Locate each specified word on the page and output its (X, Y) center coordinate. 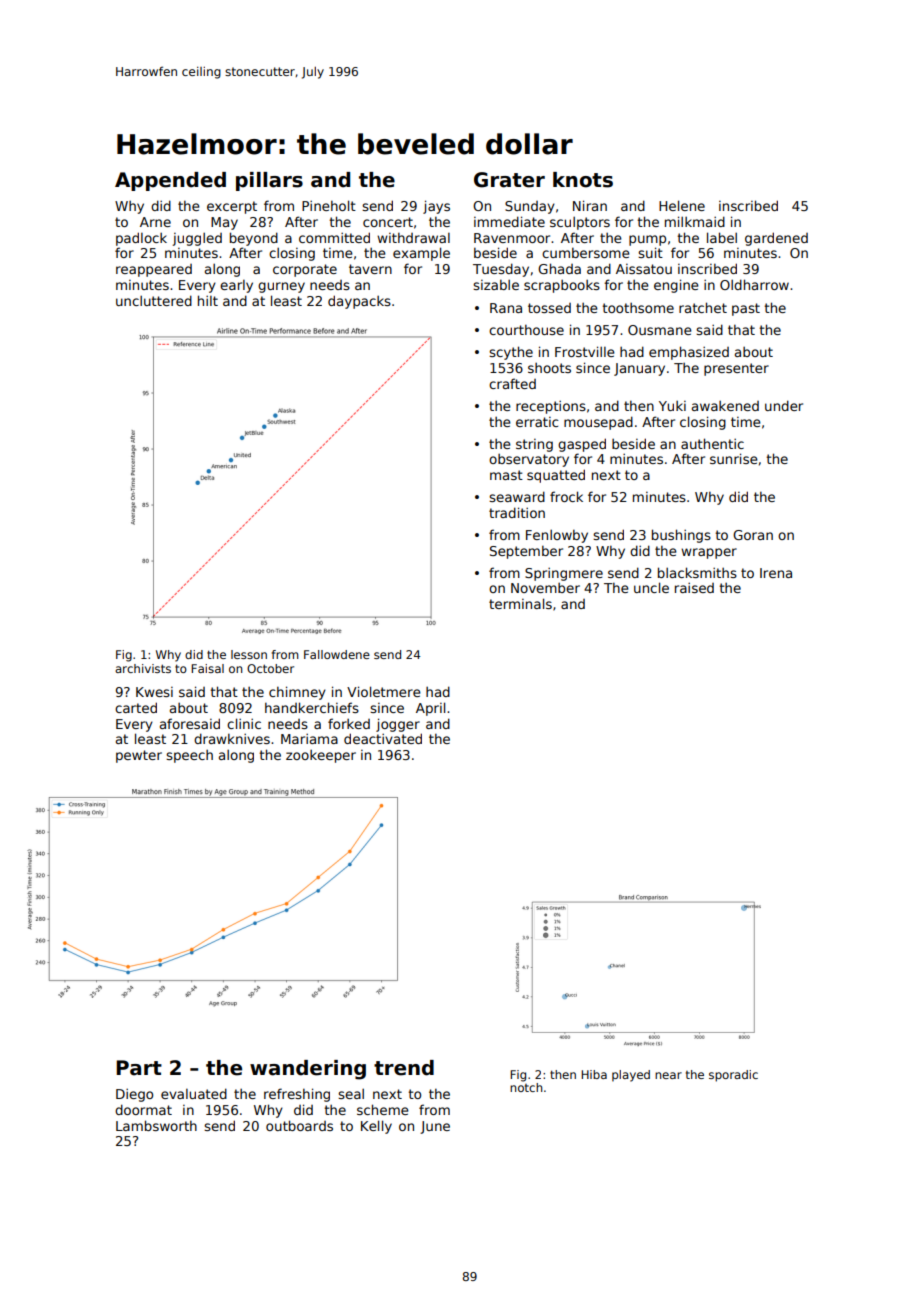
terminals (520, 603)
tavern (370, 269)
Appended (170, 181)
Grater (509, 180)
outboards (299, 1125)
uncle (651, 587)
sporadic (733, 1076)
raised (694, 588)
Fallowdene (337, 654)
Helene (682, 205)
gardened (776, 239)
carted (136, 707)
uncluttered (154, 300)
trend (404, 1068)
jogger (398, 725)
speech (189, 756)
